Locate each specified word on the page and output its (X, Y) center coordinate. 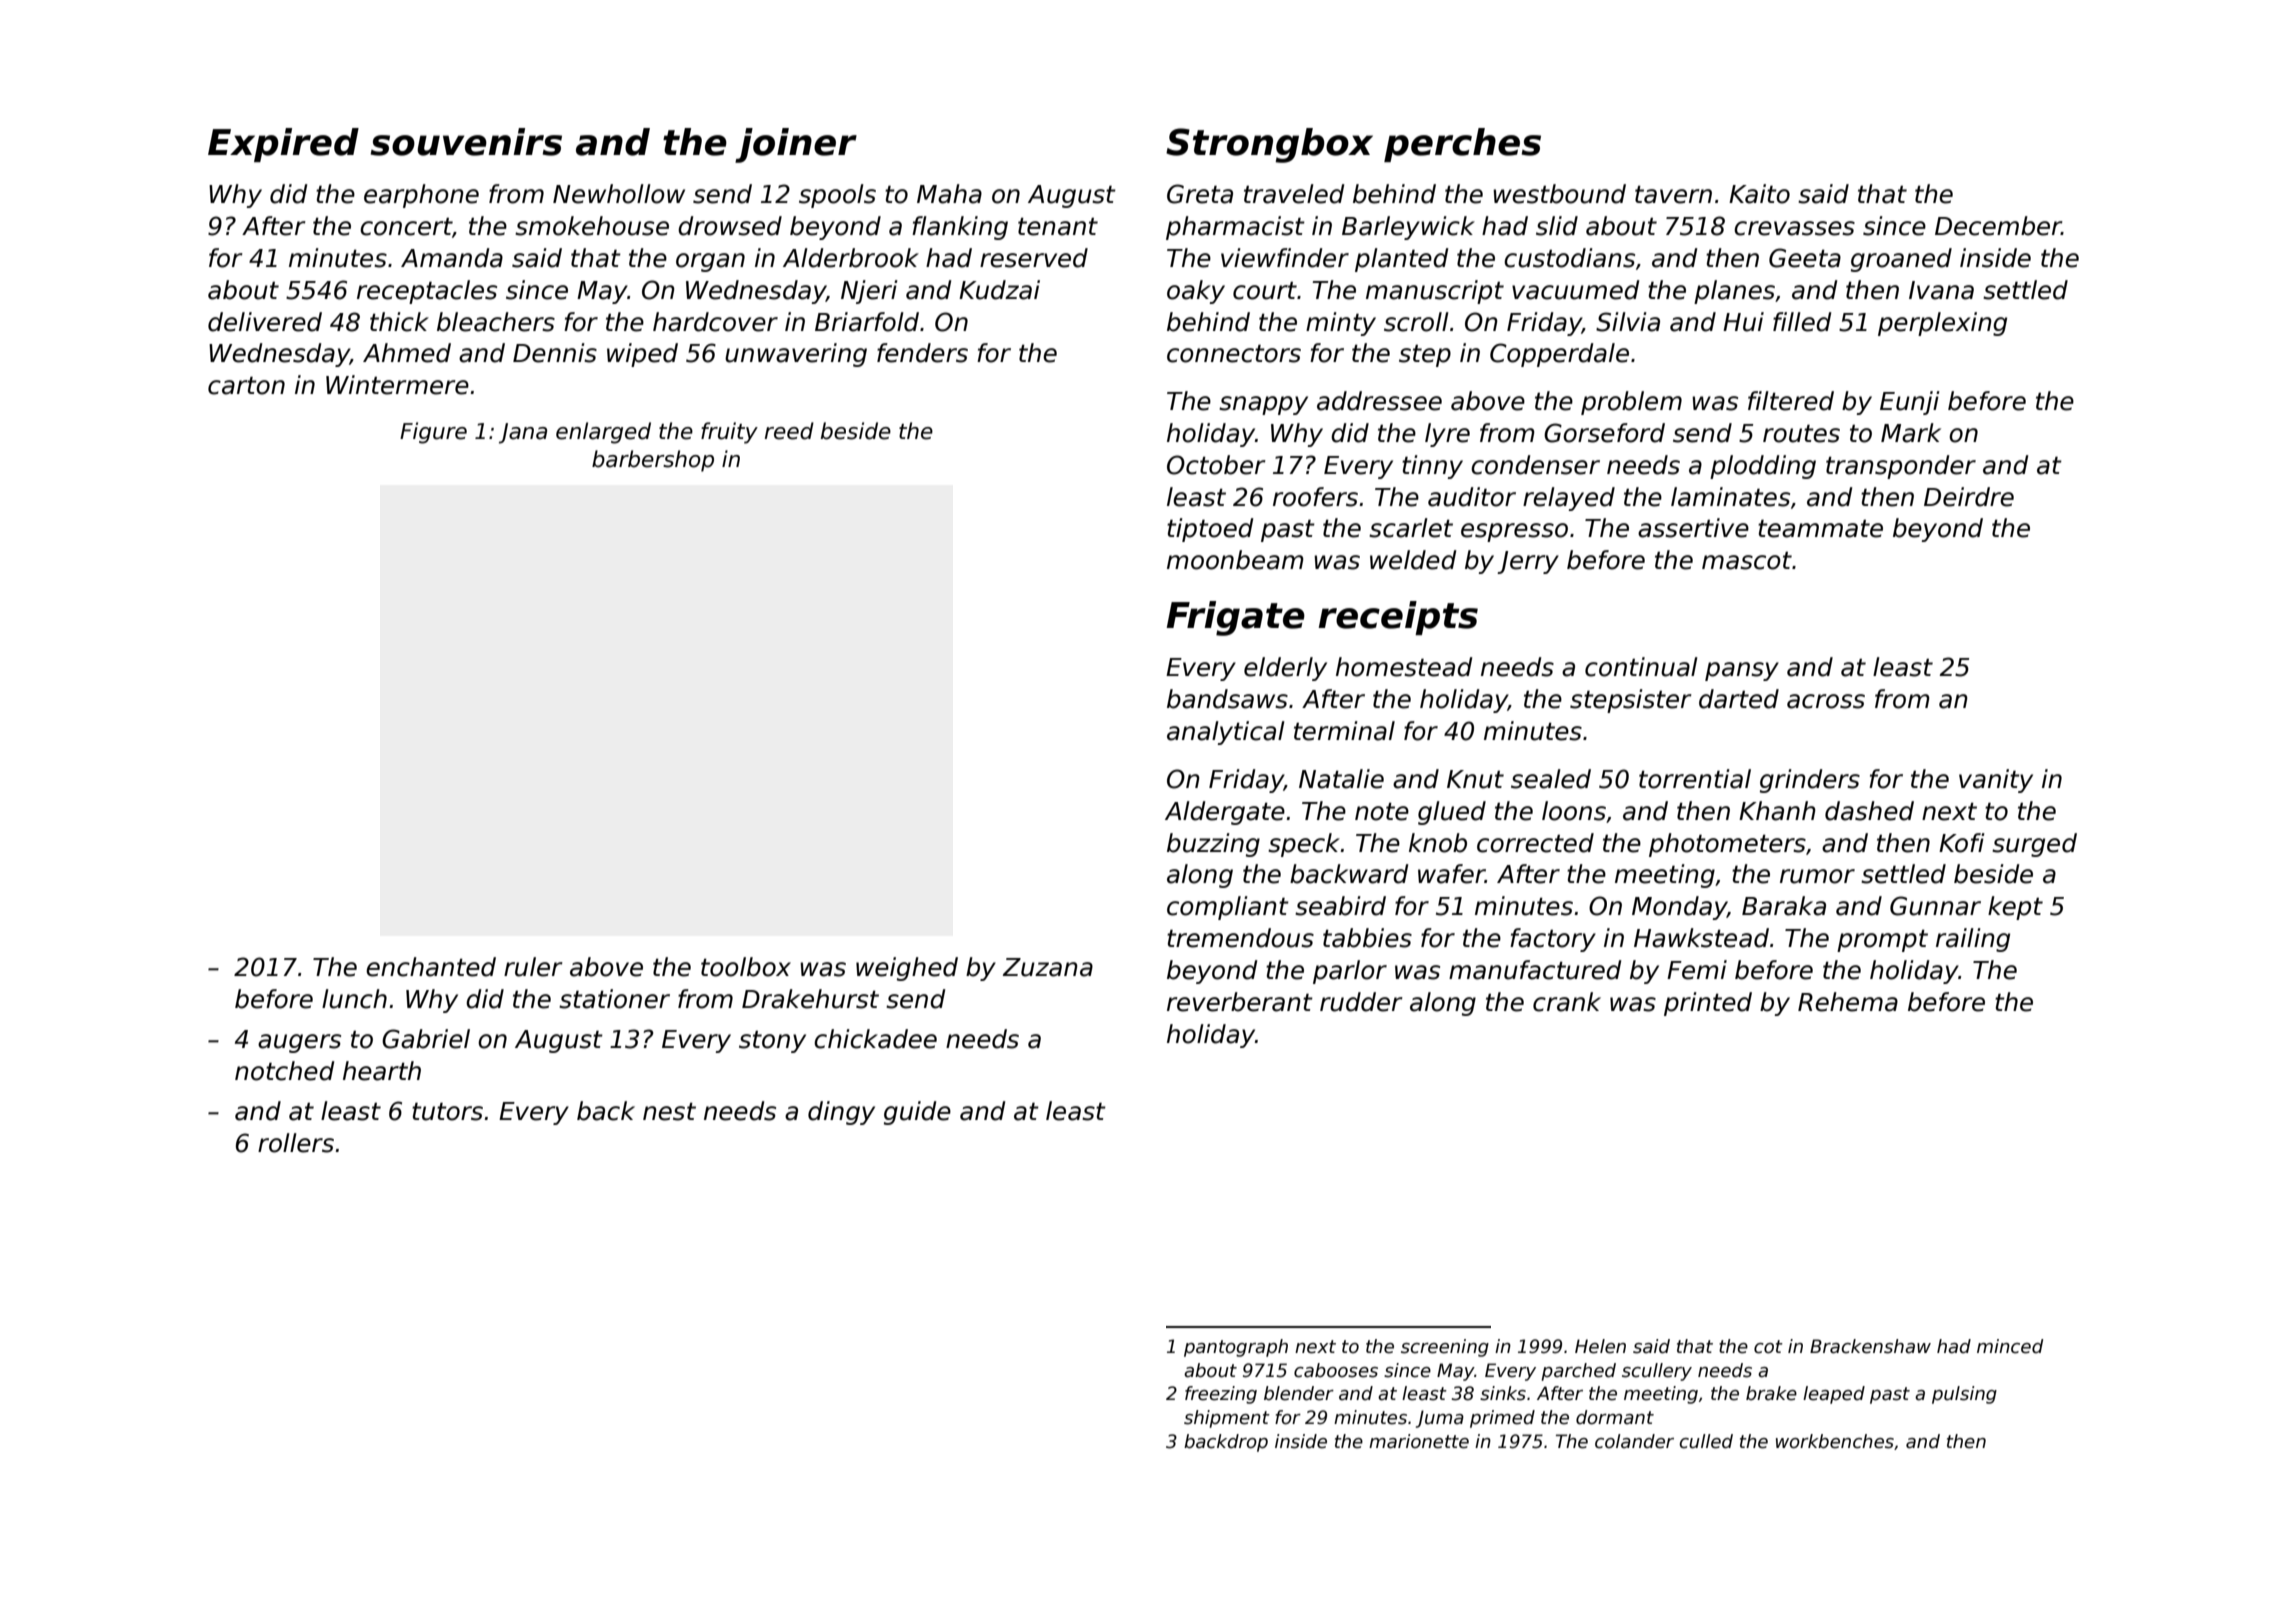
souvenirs (466, 142)
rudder (1361, 1002)
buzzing (1213, 845)
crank (1567, 1002)
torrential (1695, 779)
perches (1462, 145)
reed (789, 431)
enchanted (431, 967)
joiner (796, 145)
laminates (1730, 497)
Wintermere (397, 385)
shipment (1227, 1419)
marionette (1419, 1441)
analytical (1226, 733)
